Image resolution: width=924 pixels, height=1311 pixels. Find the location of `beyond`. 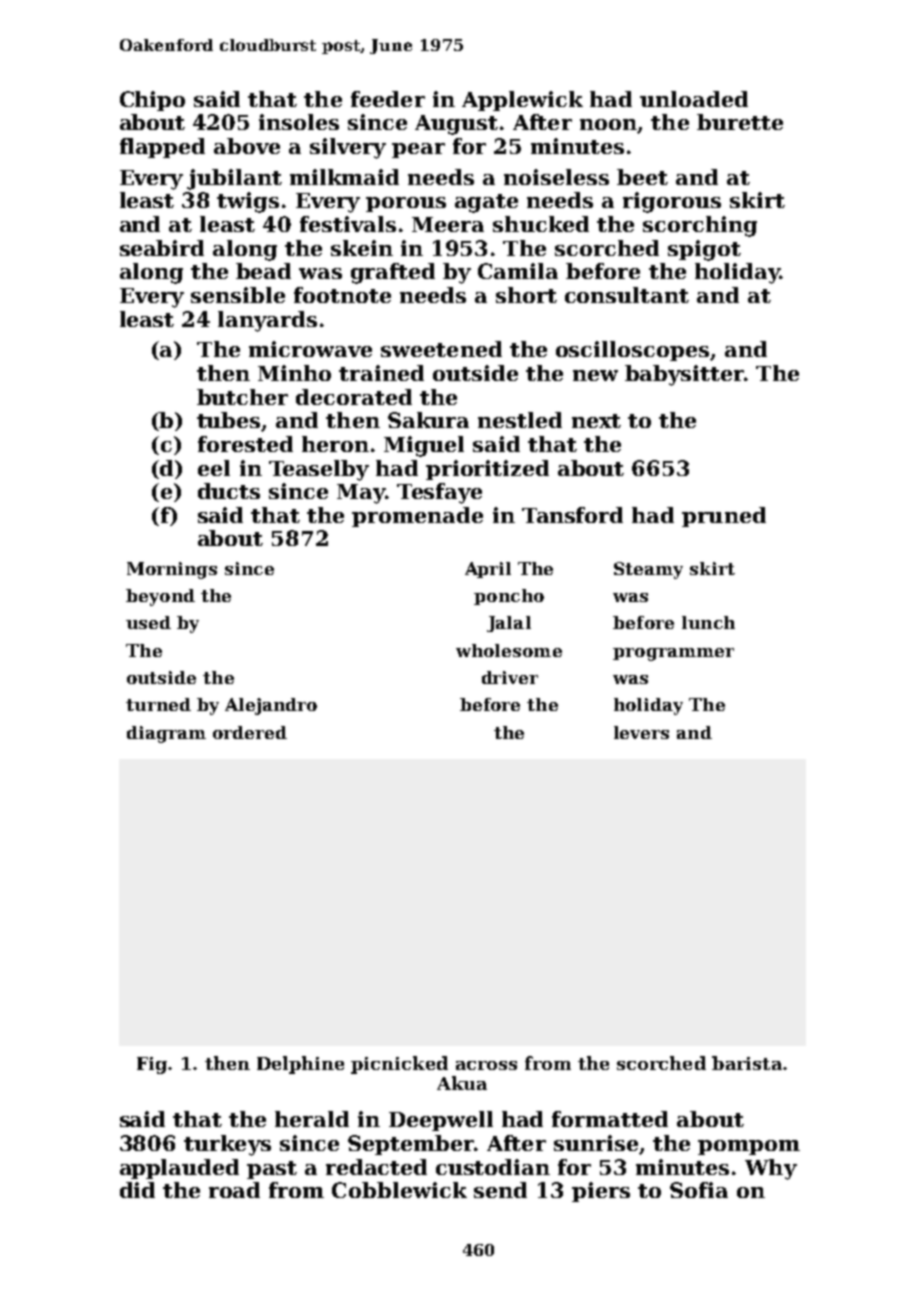

beyond is located at coordinates (160, 597).
